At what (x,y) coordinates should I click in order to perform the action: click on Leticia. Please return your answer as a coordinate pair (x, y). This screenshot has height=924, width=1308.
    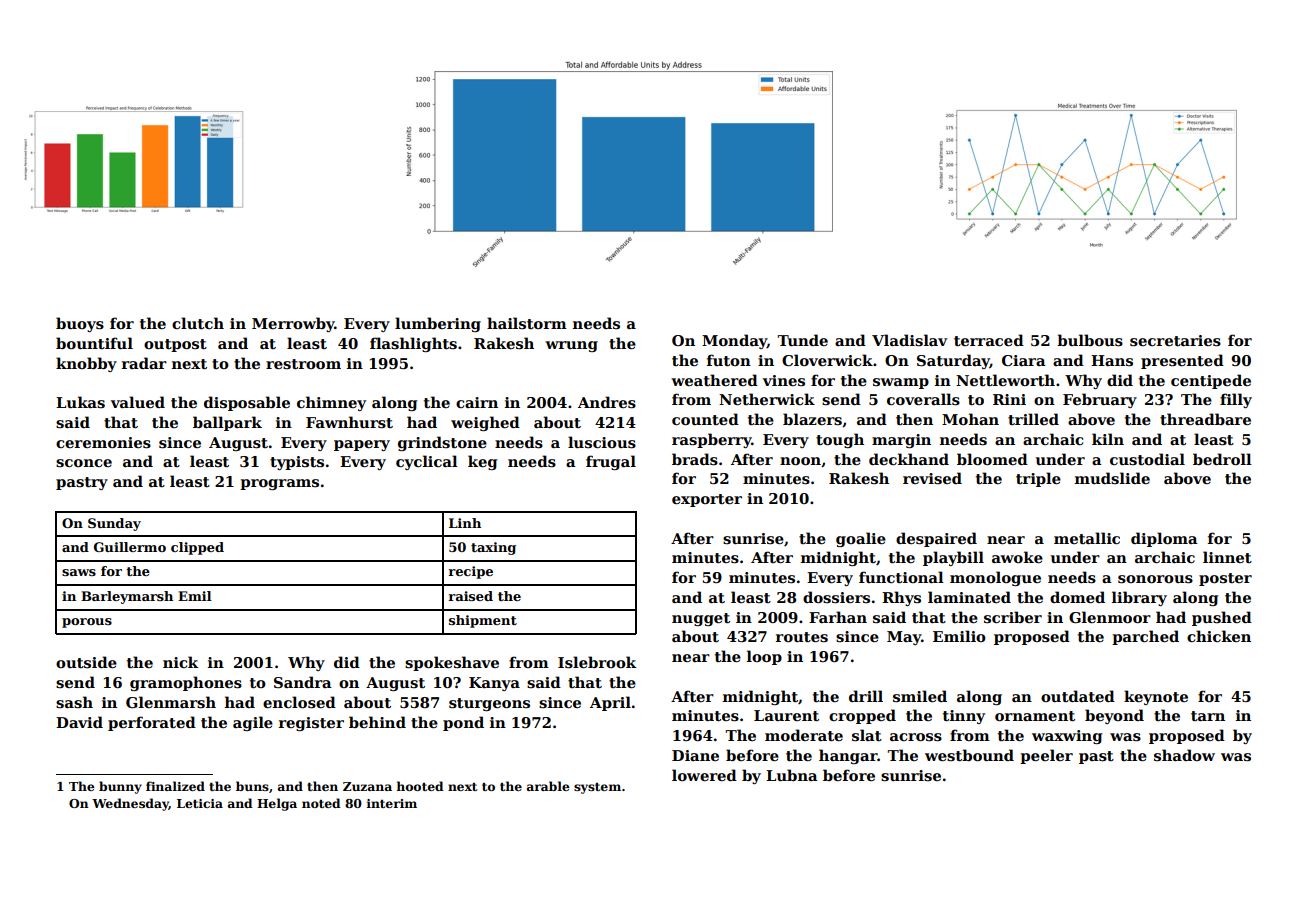
    Looking at the image, I should click on (200, 803).
